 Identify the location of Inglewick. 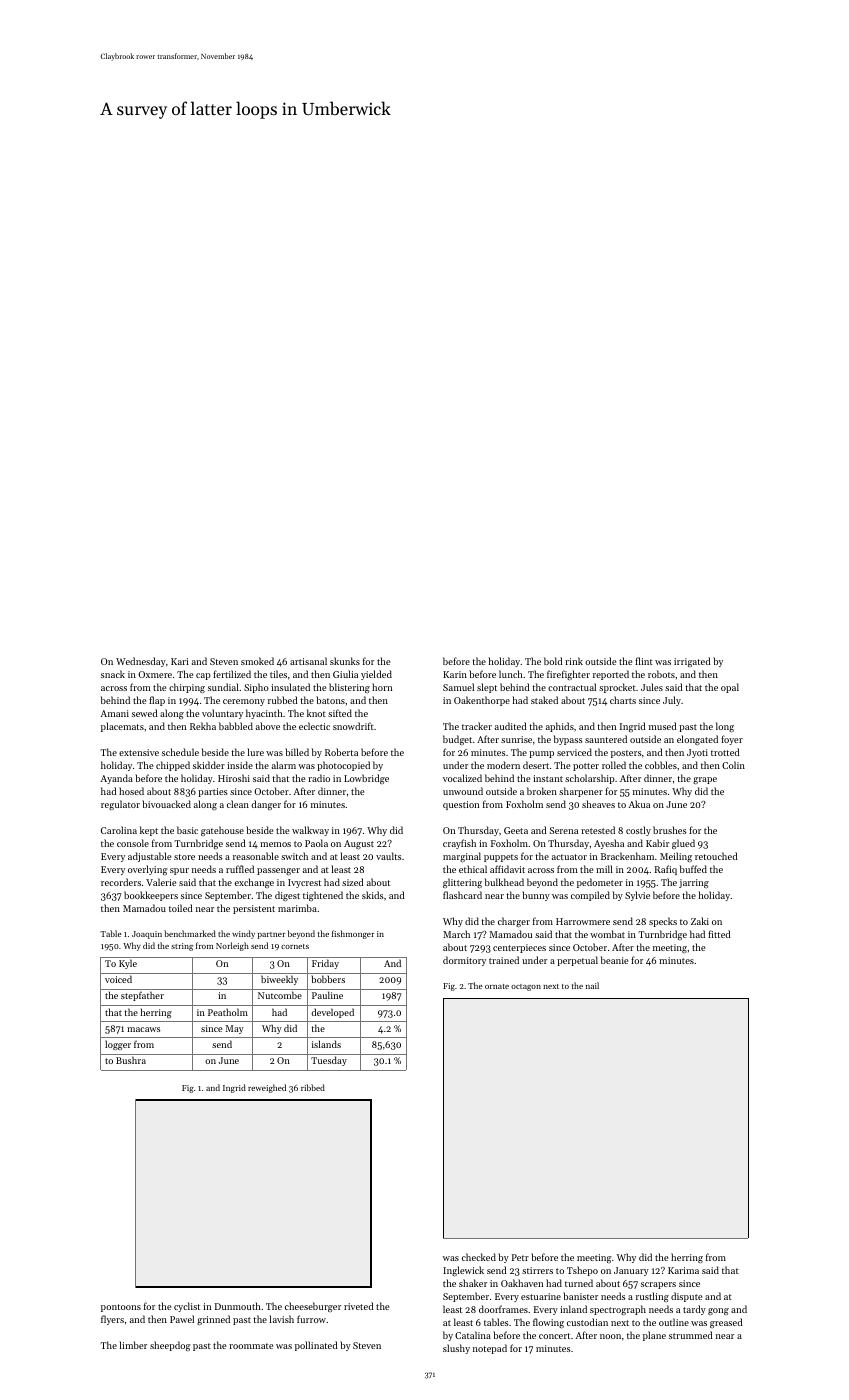
(463, 1271).
